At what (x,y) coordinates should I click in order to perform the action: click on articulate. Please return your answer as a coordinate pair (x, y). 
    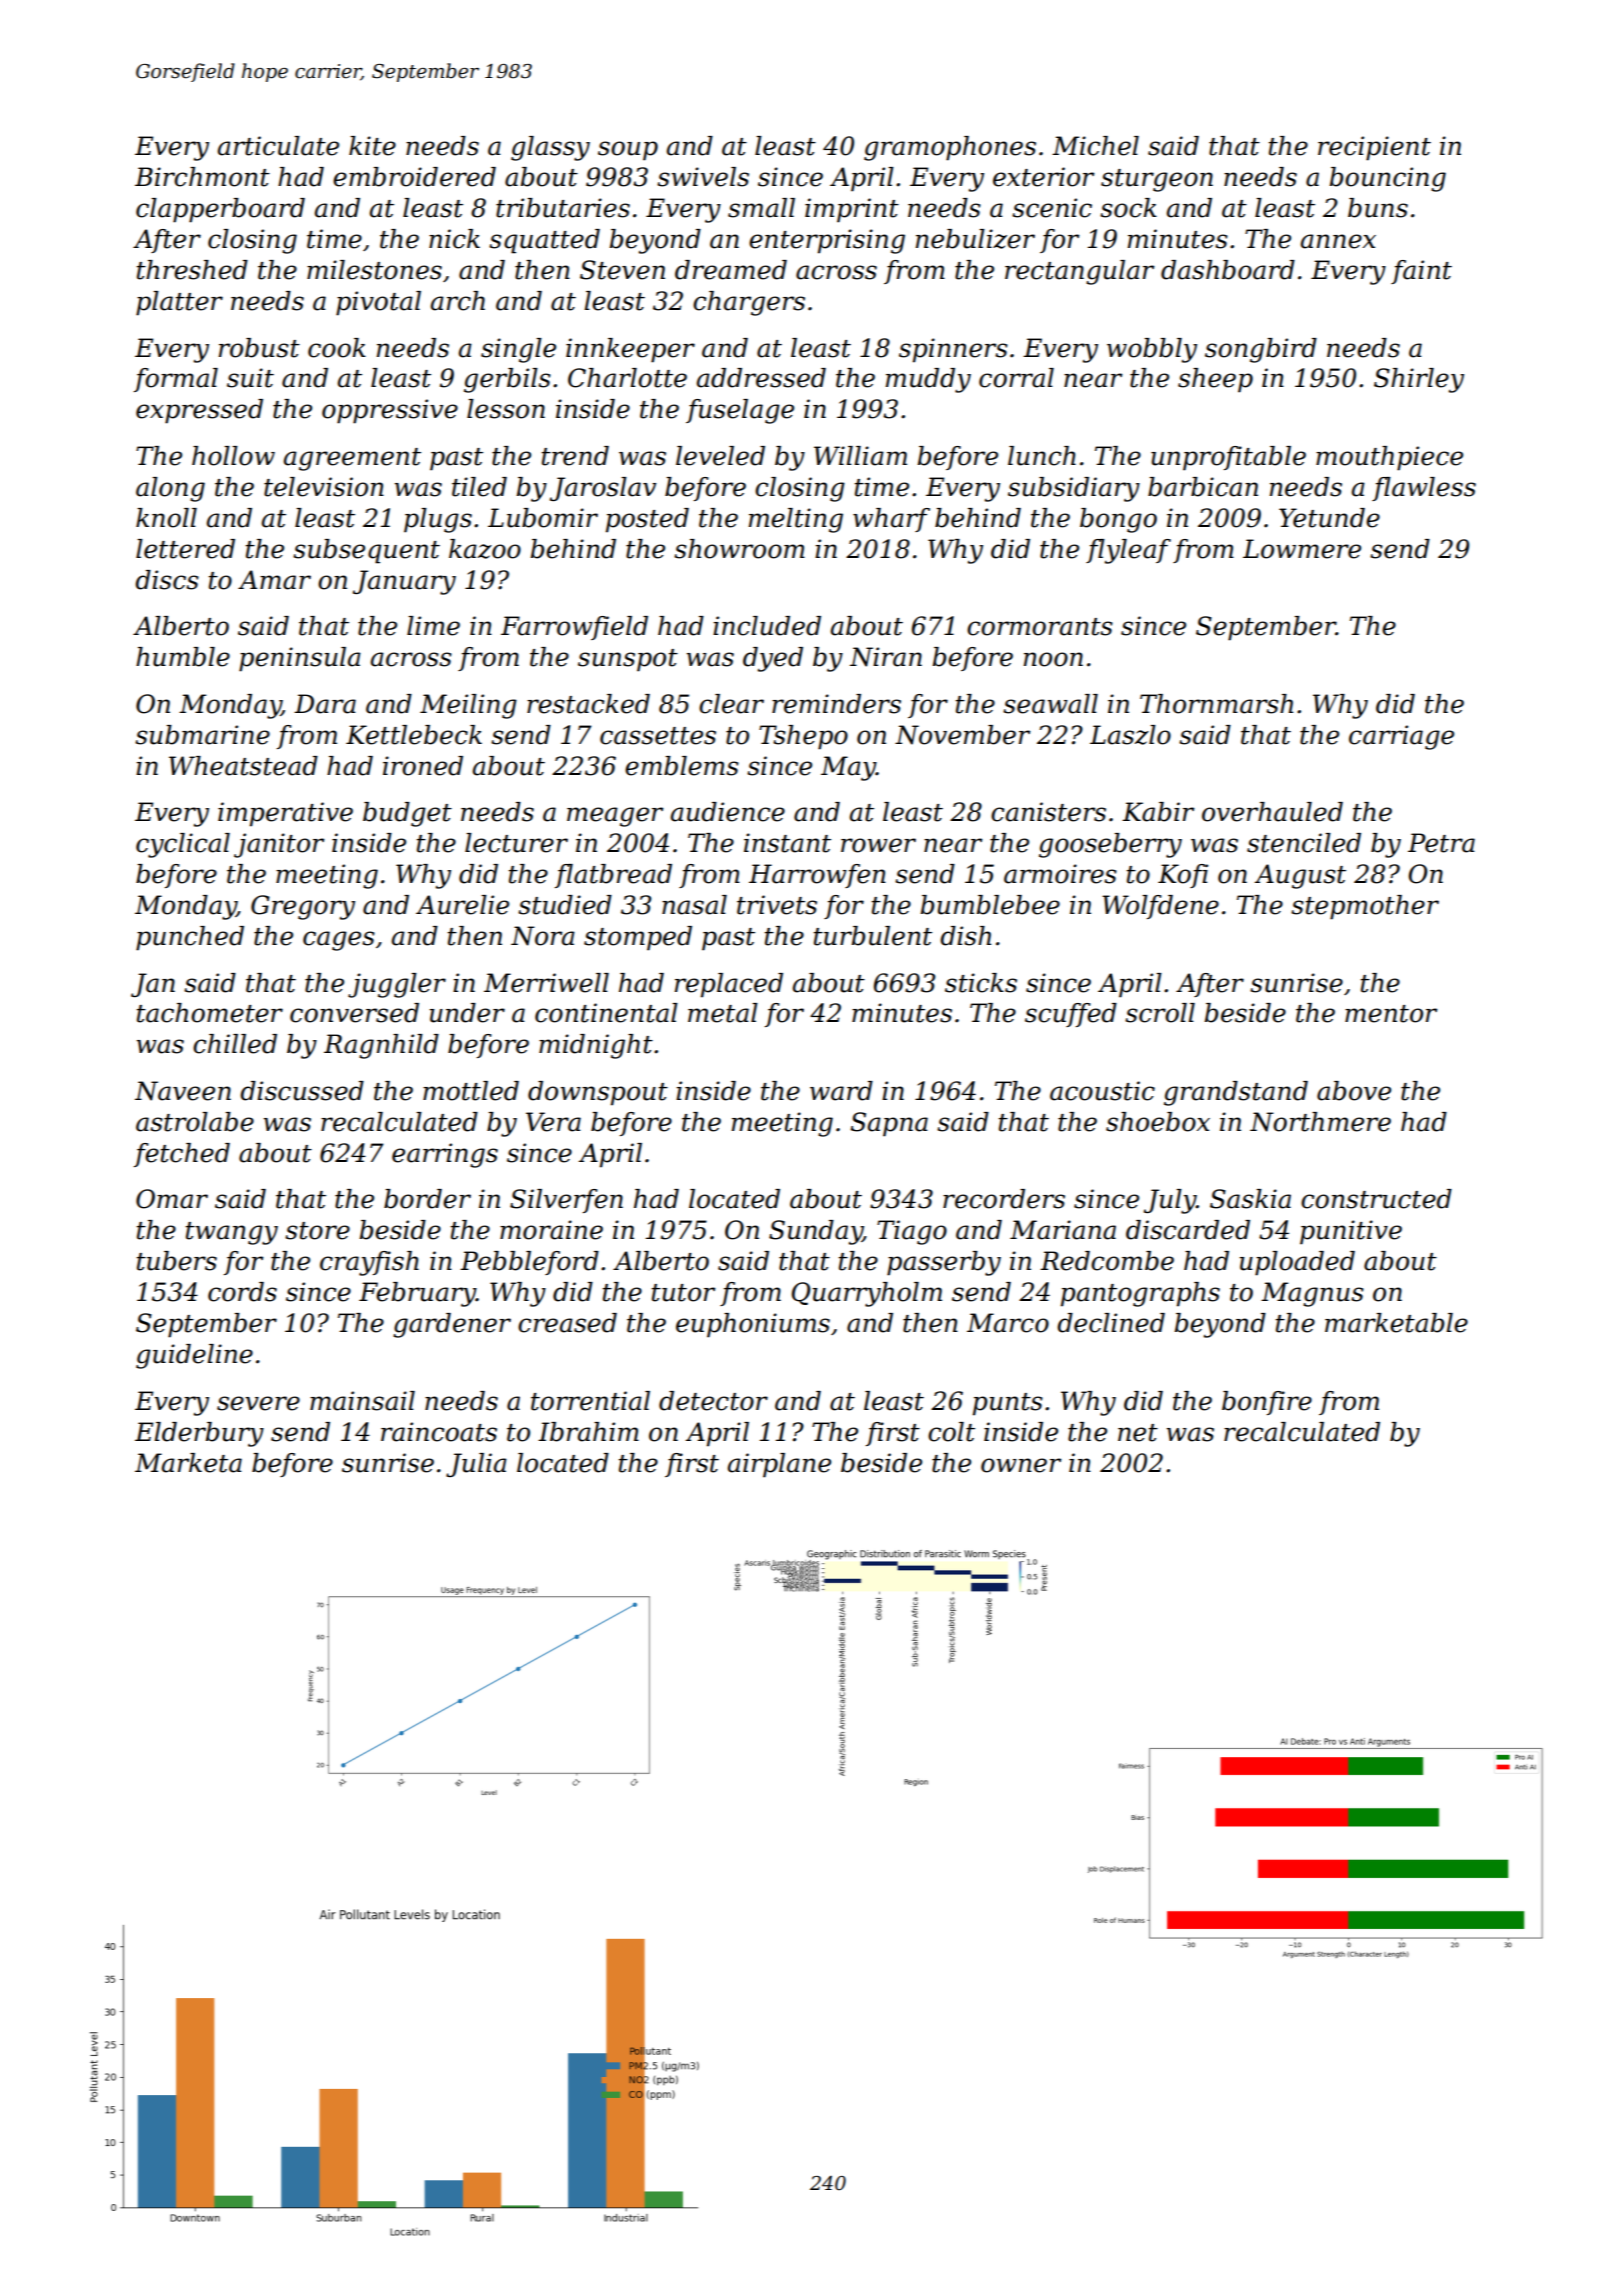
    Looking at the image, I should click on (278, 146).
